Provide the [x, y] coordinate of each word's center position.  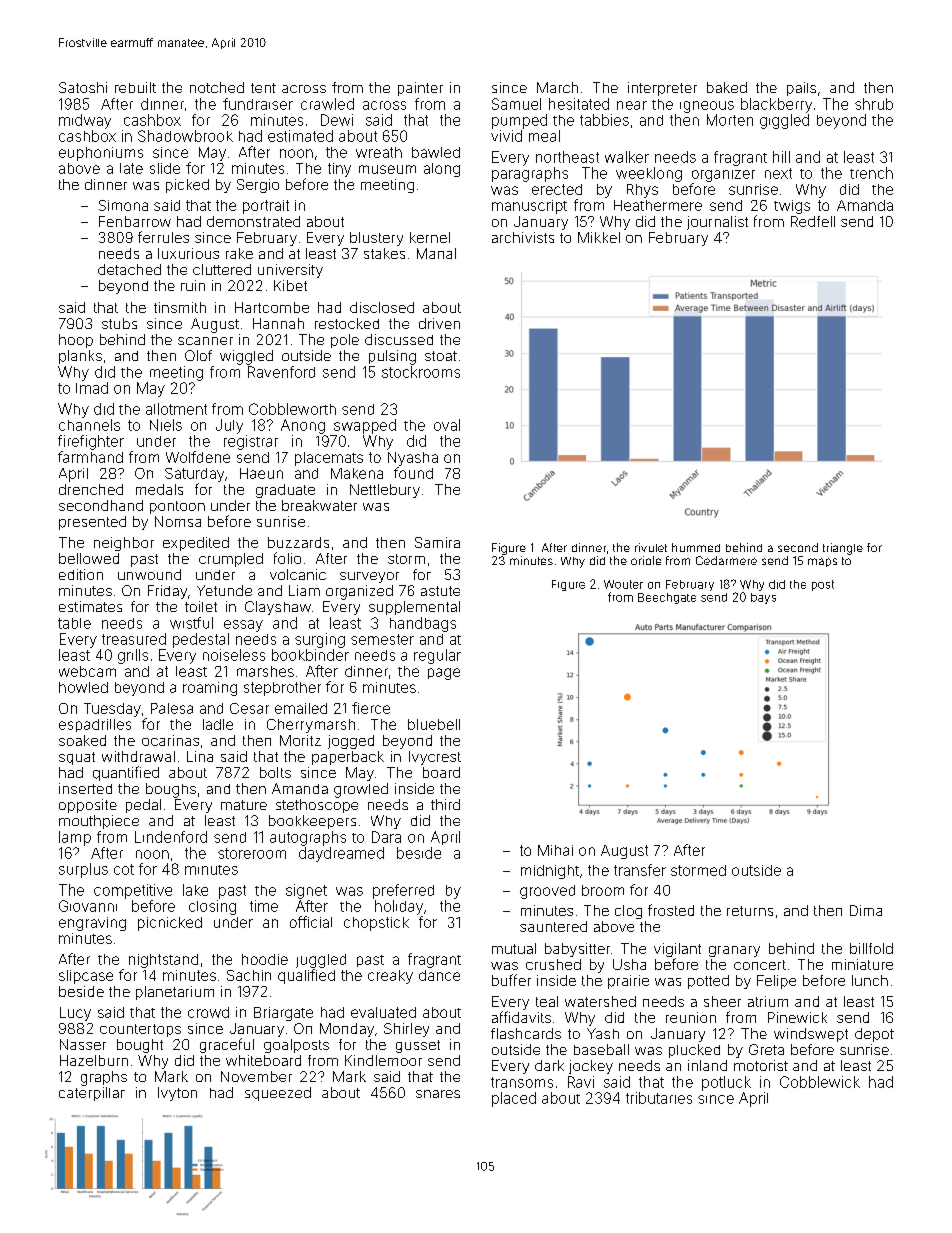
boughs [171, 790]
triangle [843, 549]
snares [438, 1094]
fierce [371, 708]
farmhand [90, 457]
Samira [437, 542]
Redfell [813, 221]
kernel [430, 237]
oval [447, 425]
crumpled [231, 560]
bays [763, 598]
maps [822, 562]
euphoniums [101, 154]
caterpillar [92, 1094]
